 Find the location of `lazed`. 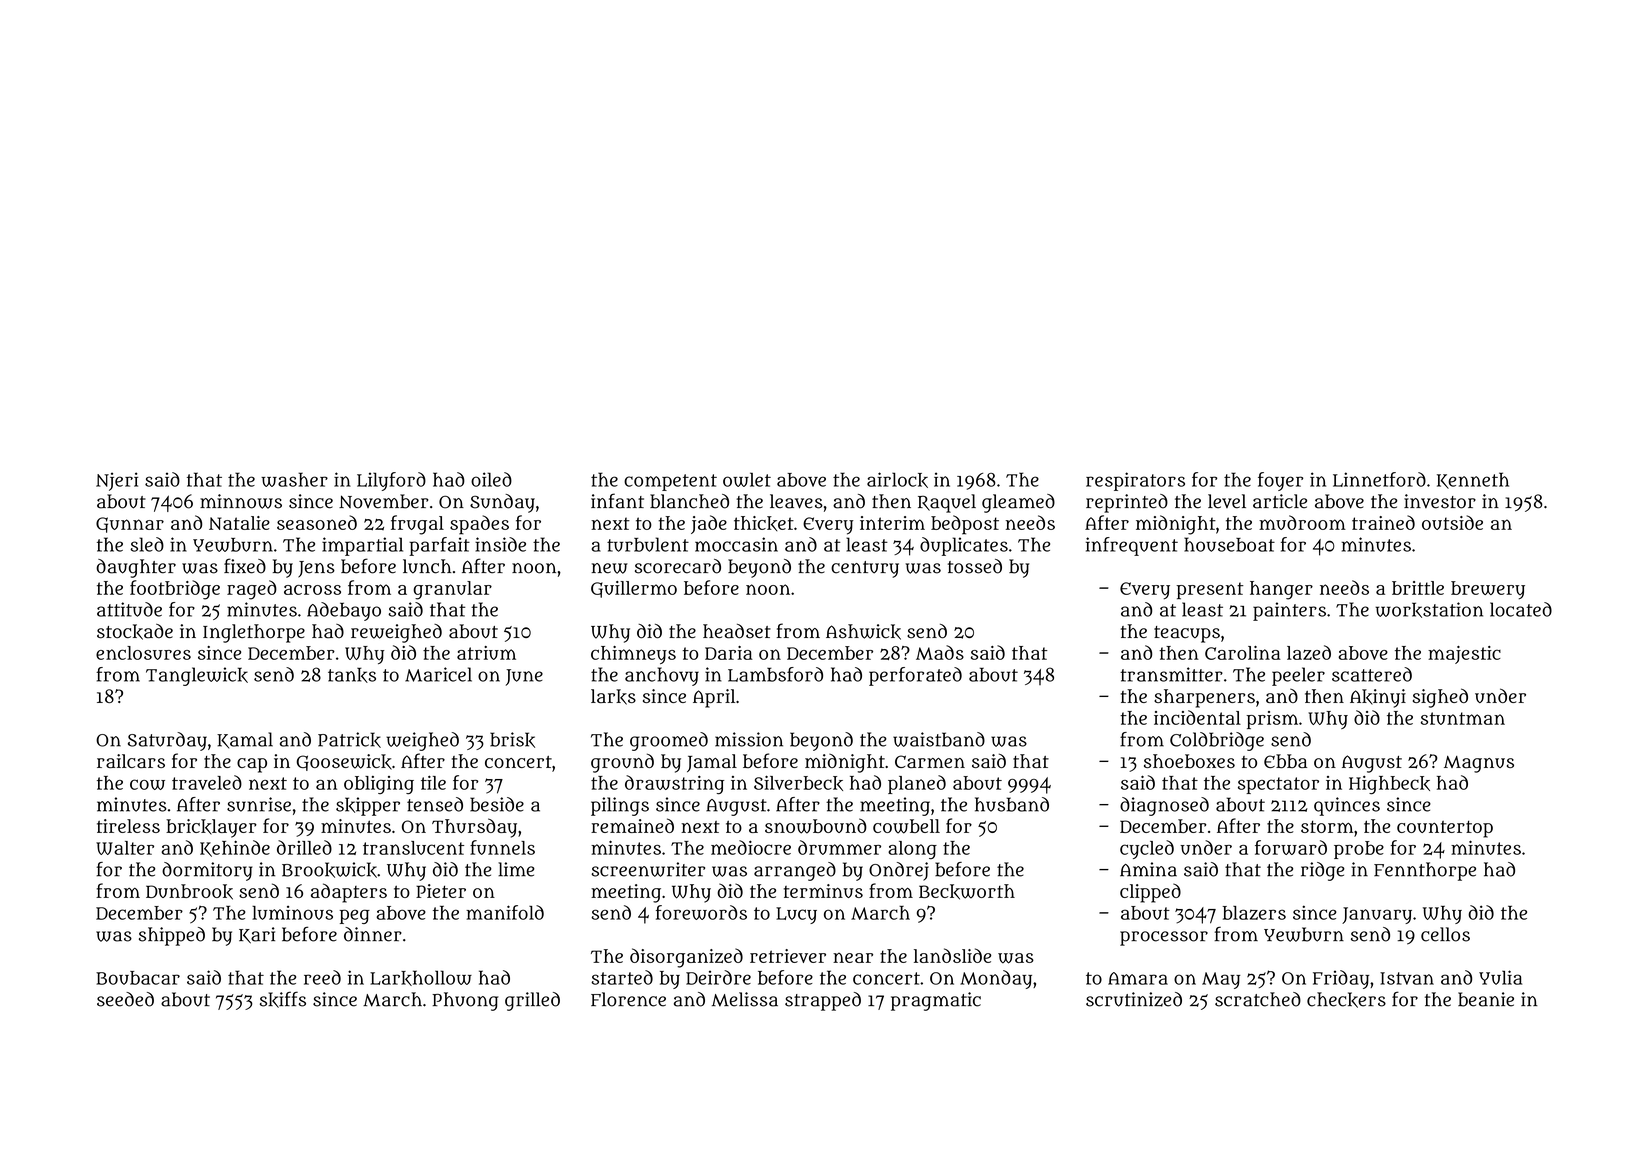

lazed is located at coordinates (1309, 652).
